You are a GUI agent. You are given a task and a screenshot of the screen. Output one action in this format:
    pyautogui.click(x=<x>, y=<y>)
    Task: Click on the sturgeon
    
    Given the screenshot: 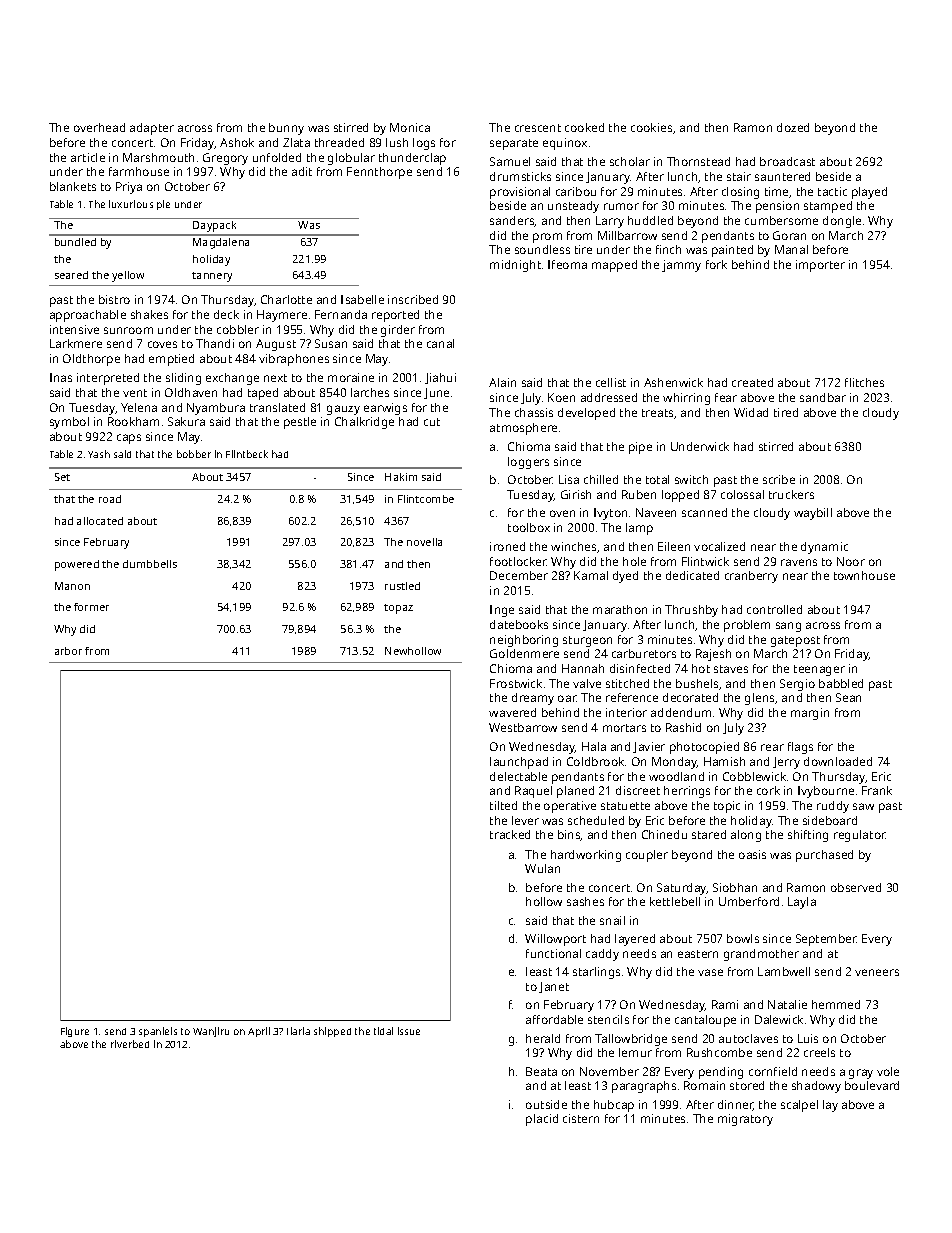 What is the action you would take?
    pyautogui.click(x=587, y=641)
